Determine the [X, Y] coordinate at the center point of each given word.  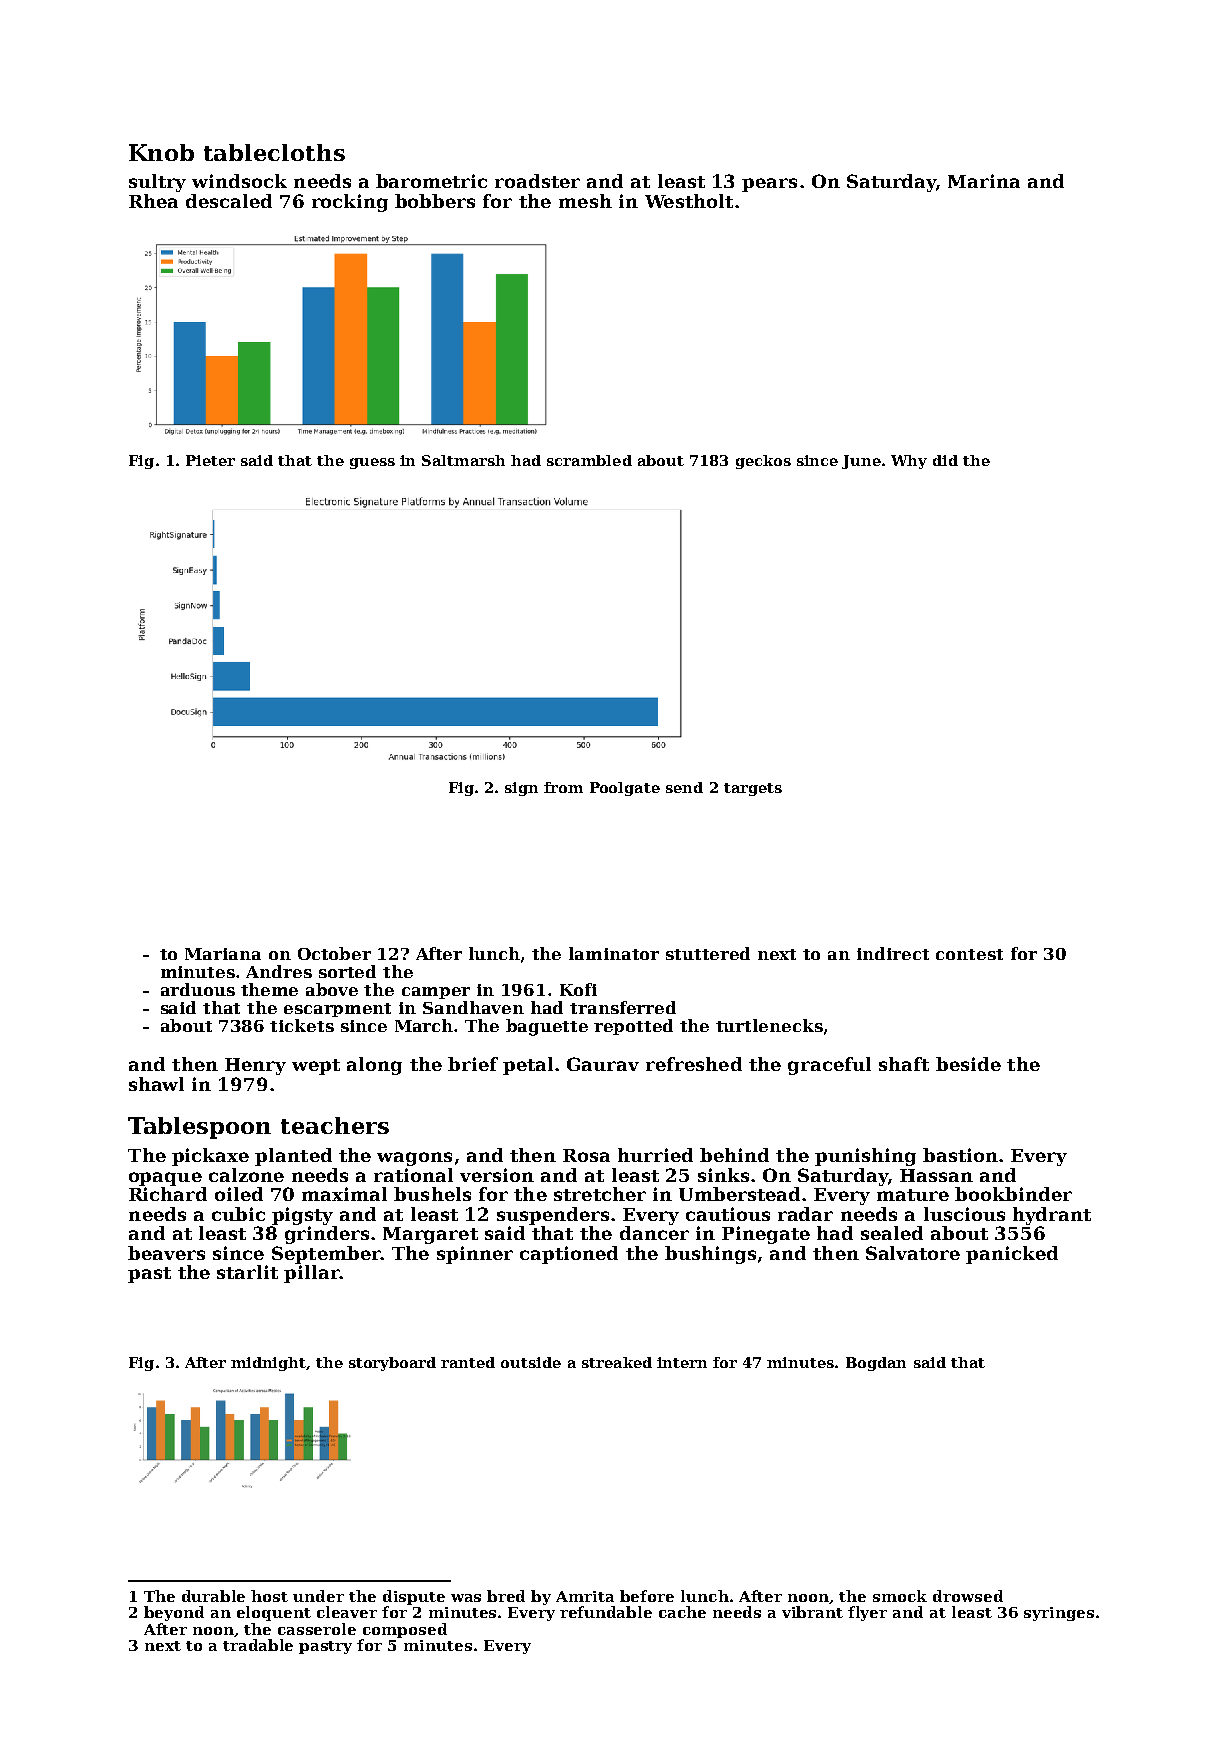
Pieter [210, 460]
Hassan [936, 1175]
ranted [468, 1362]
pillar [311, 1274]
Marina [984, 181]
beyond [174, 1613]
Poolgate [625, 789]
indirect [893, 953]
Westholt [689, 201]
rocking [350, 203]
